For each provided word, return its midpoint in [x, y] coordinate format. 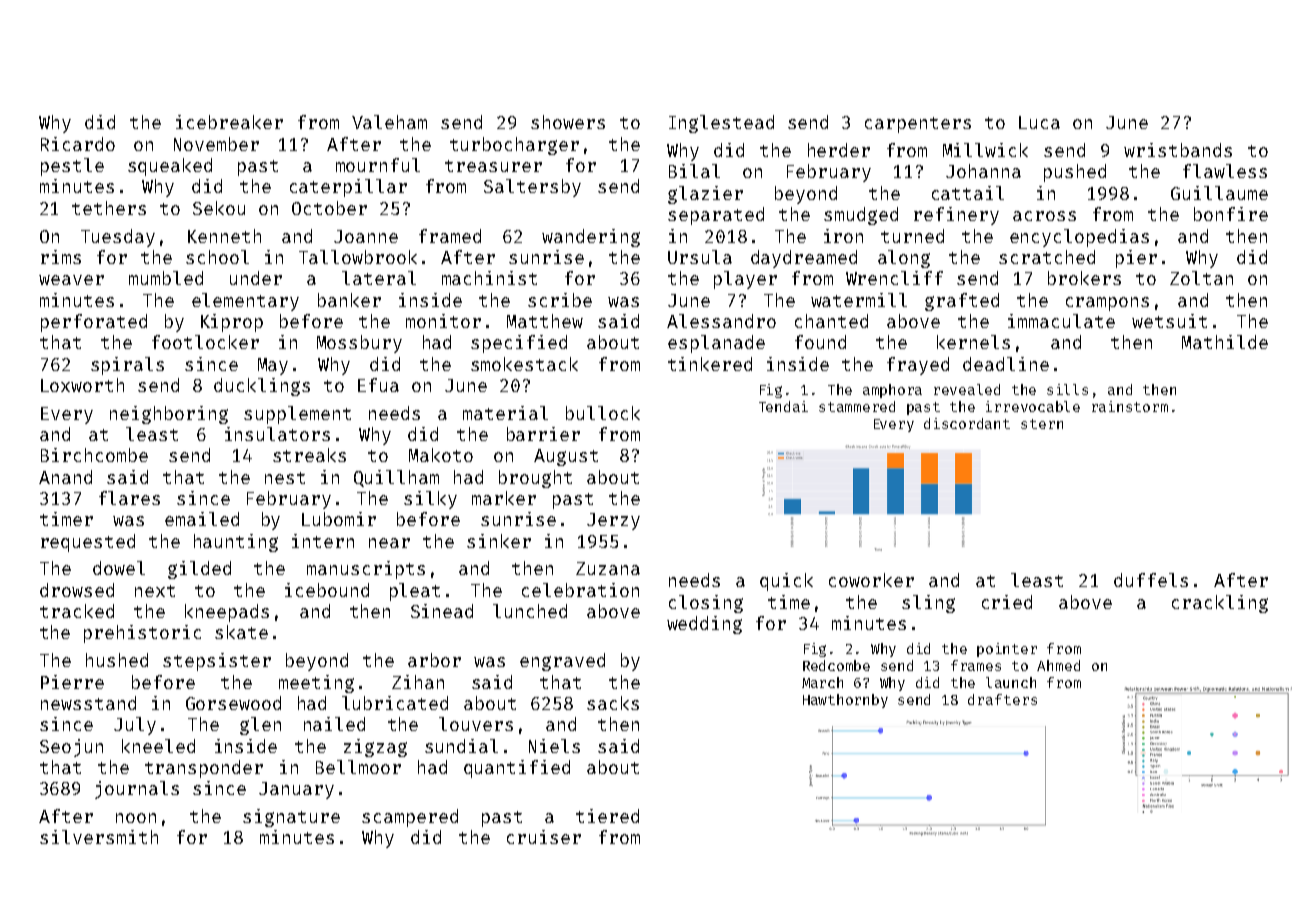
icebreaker [229, 122]
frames [976, 665]
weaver [71, 280]
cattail [968, 193]
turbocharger [514, 146]
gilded [199, 570]
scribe [560, 300]
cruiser [544, 837]
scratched [1047, 257]
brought [535, 479]
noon [136, 818]
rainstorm [1130, 406]
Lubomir [339, 519]
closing [706, 604]
